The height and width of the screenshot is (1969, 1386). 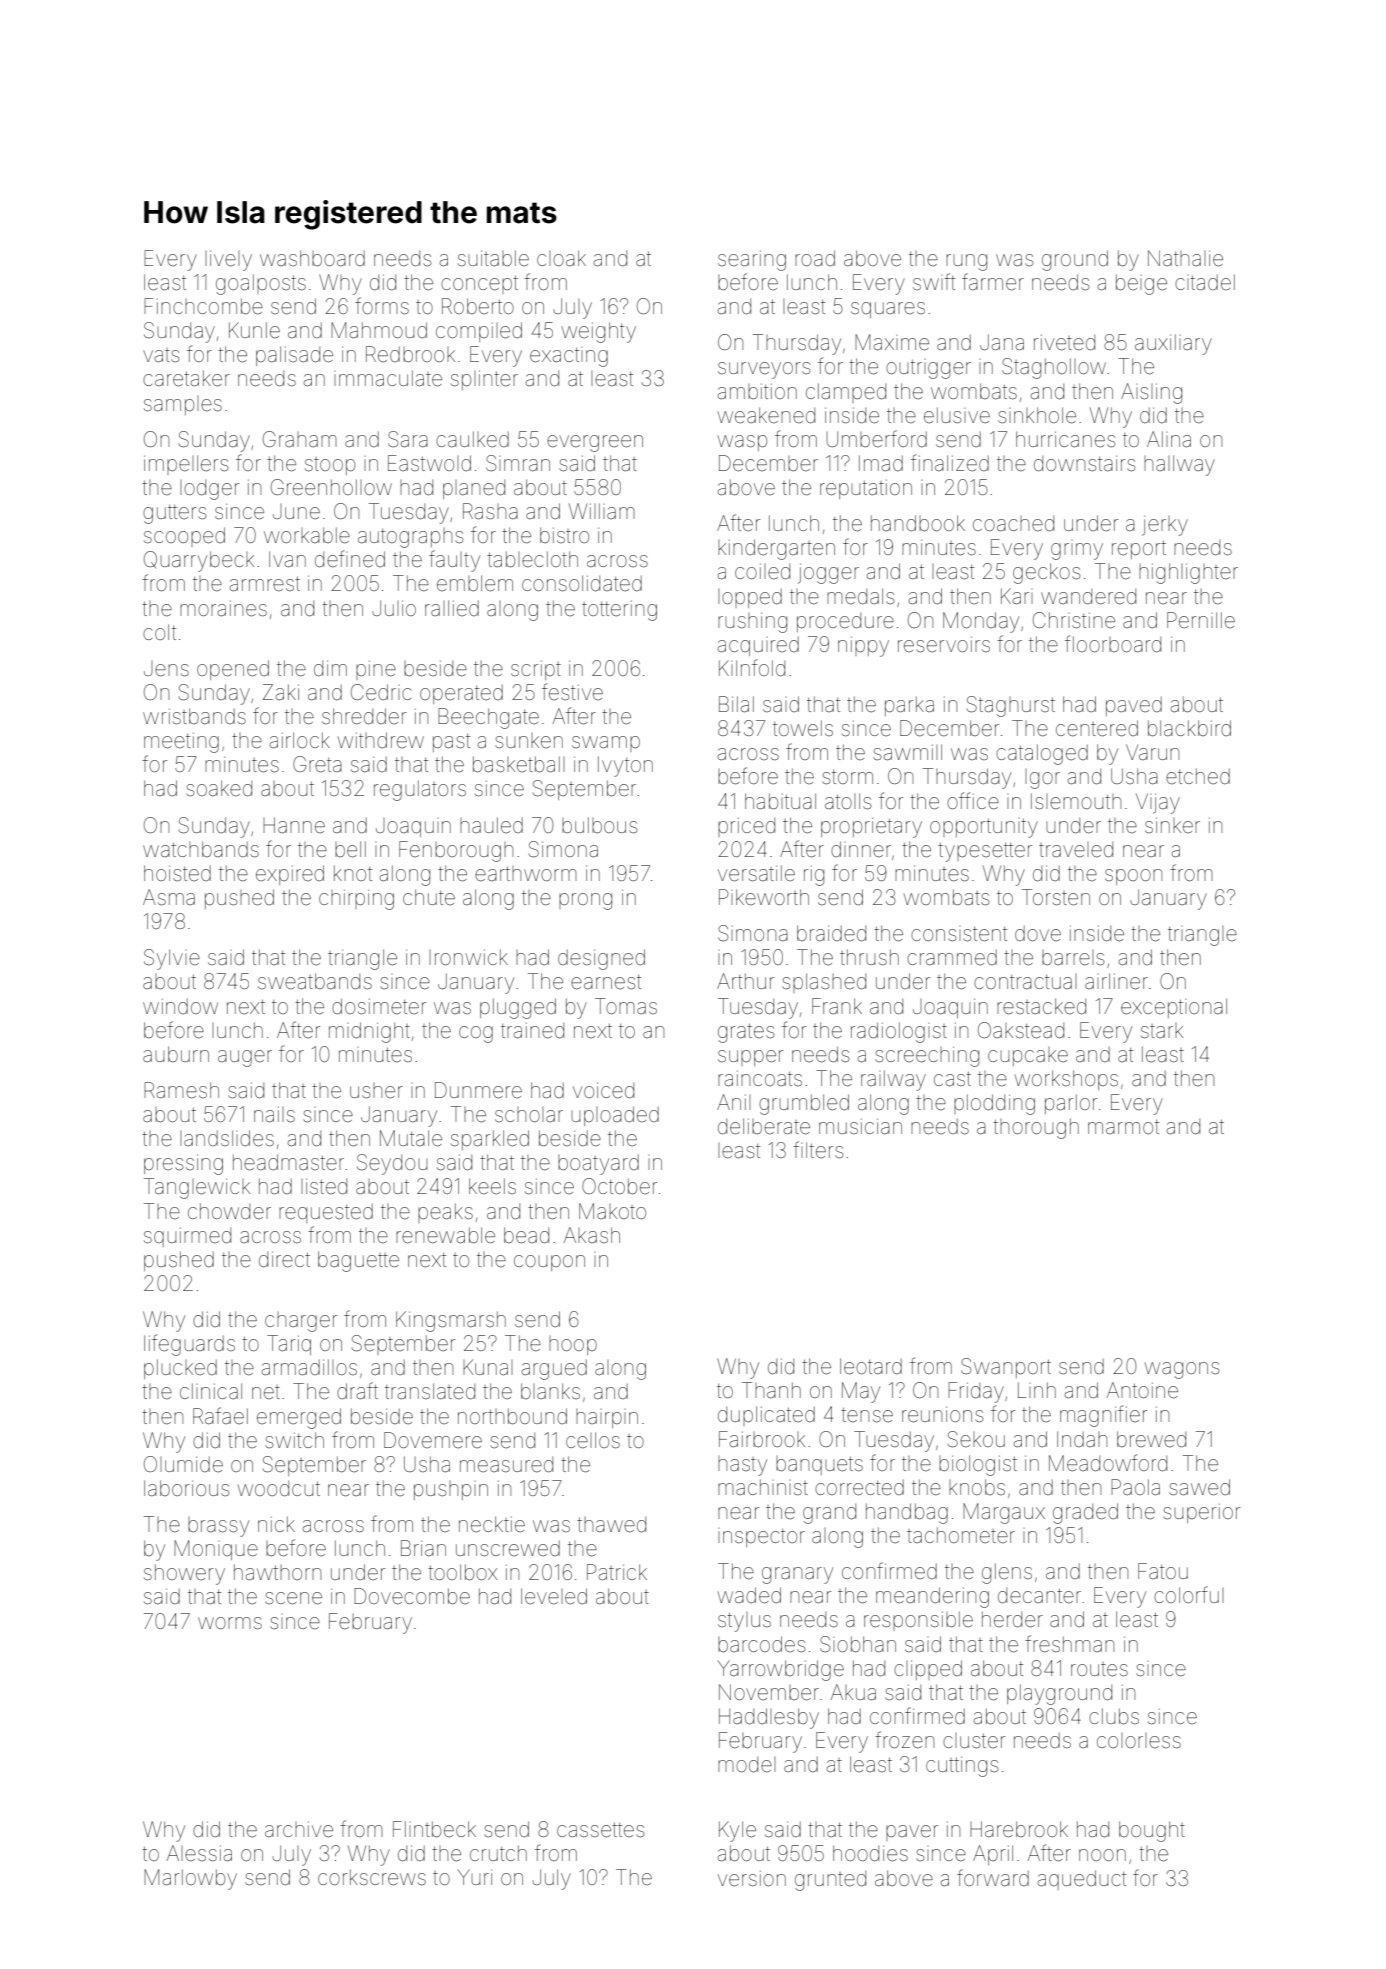 I want to click on bulbous, so click(x=599, y=825).
